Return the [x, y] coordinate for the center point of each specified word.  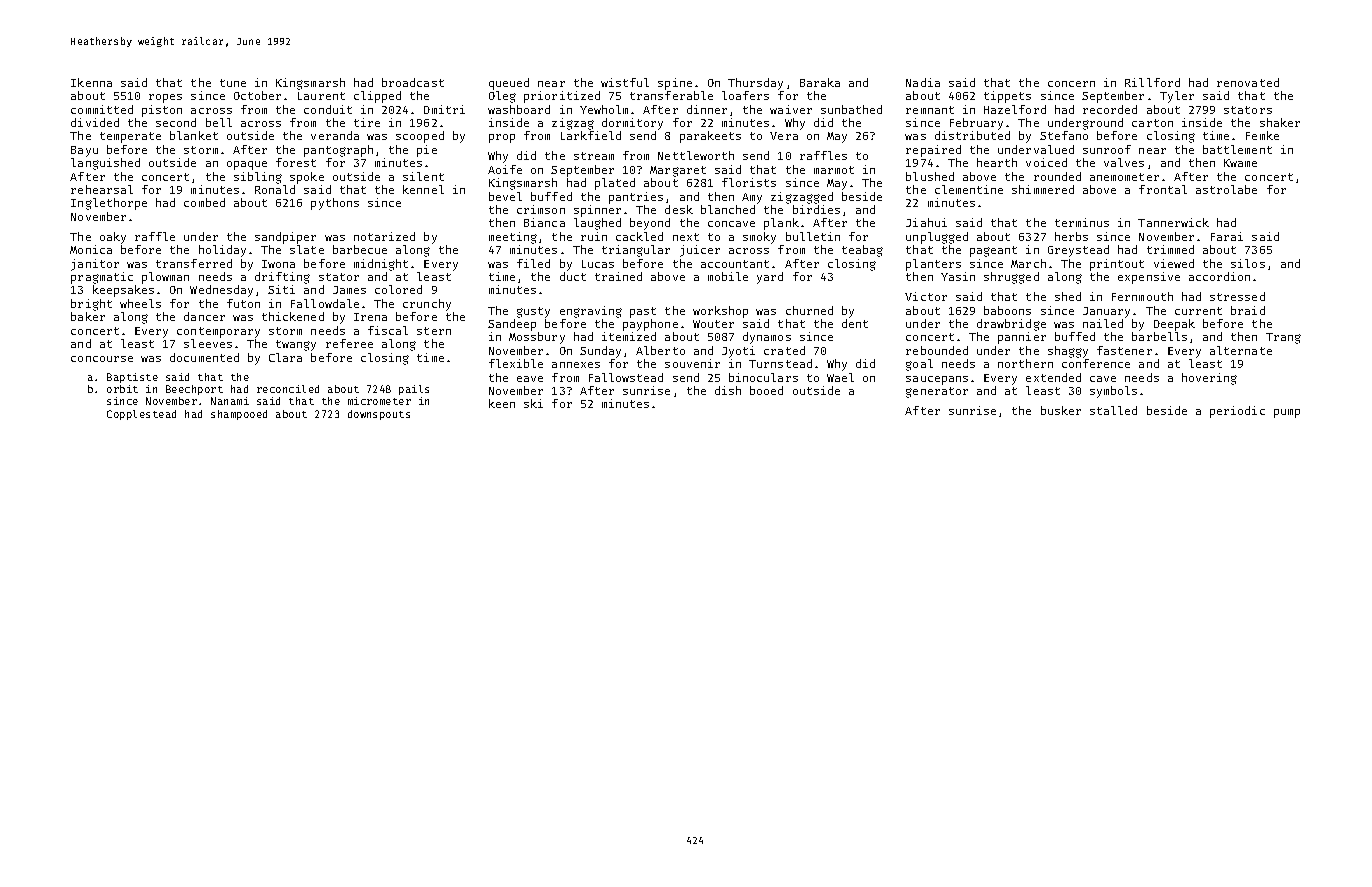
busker [1061, 410]
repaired [933, 151]
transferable [671, 95]
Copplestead [141, 415]
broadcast [413, 82]
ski [533, 403]
